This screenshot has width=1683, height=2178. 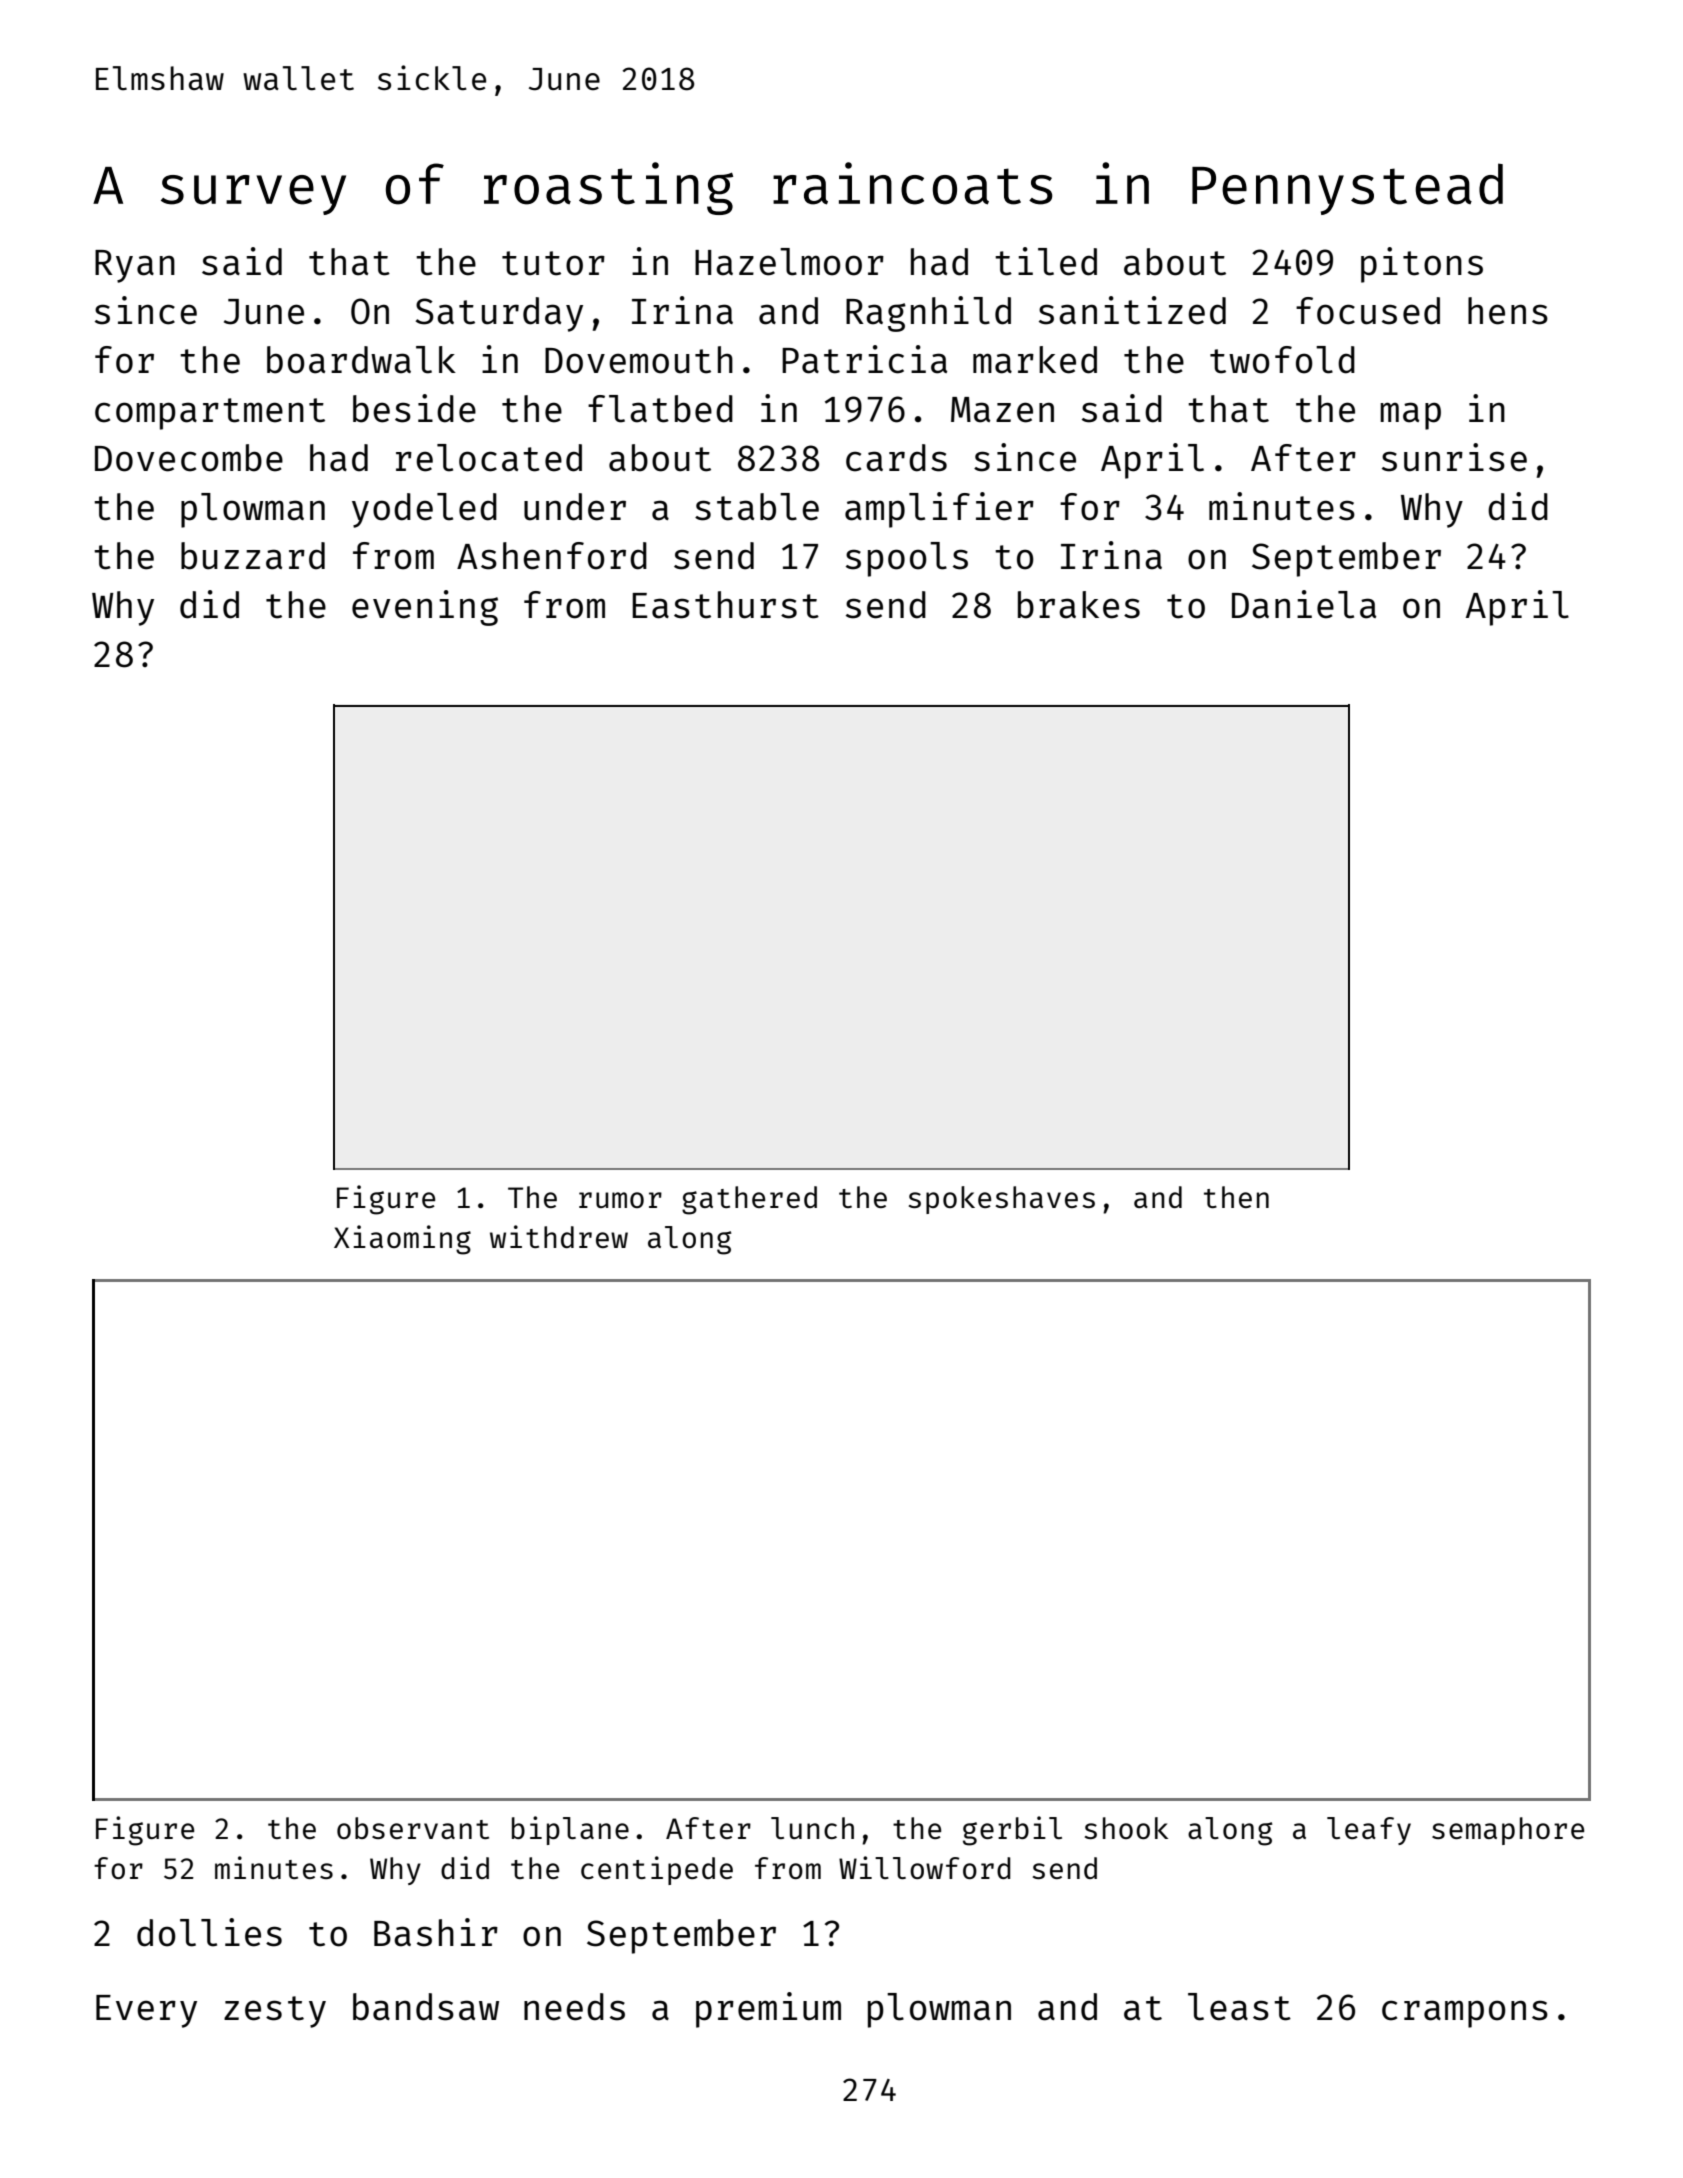 I want to click on gathered, so click(x=749, y=1200).
